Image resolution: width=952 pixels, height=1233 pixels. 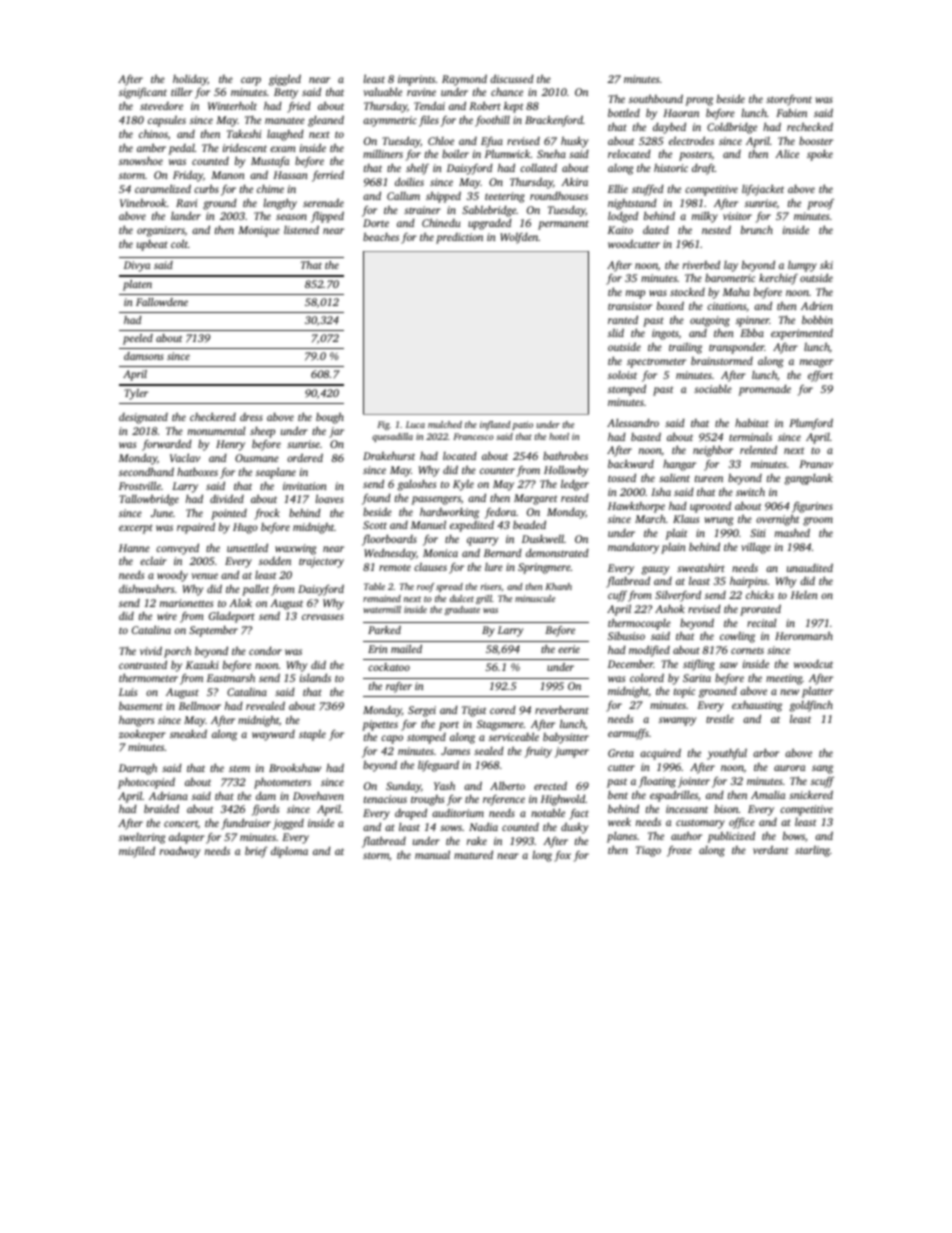 I want to click on carp, so click(x=251, y=81).
